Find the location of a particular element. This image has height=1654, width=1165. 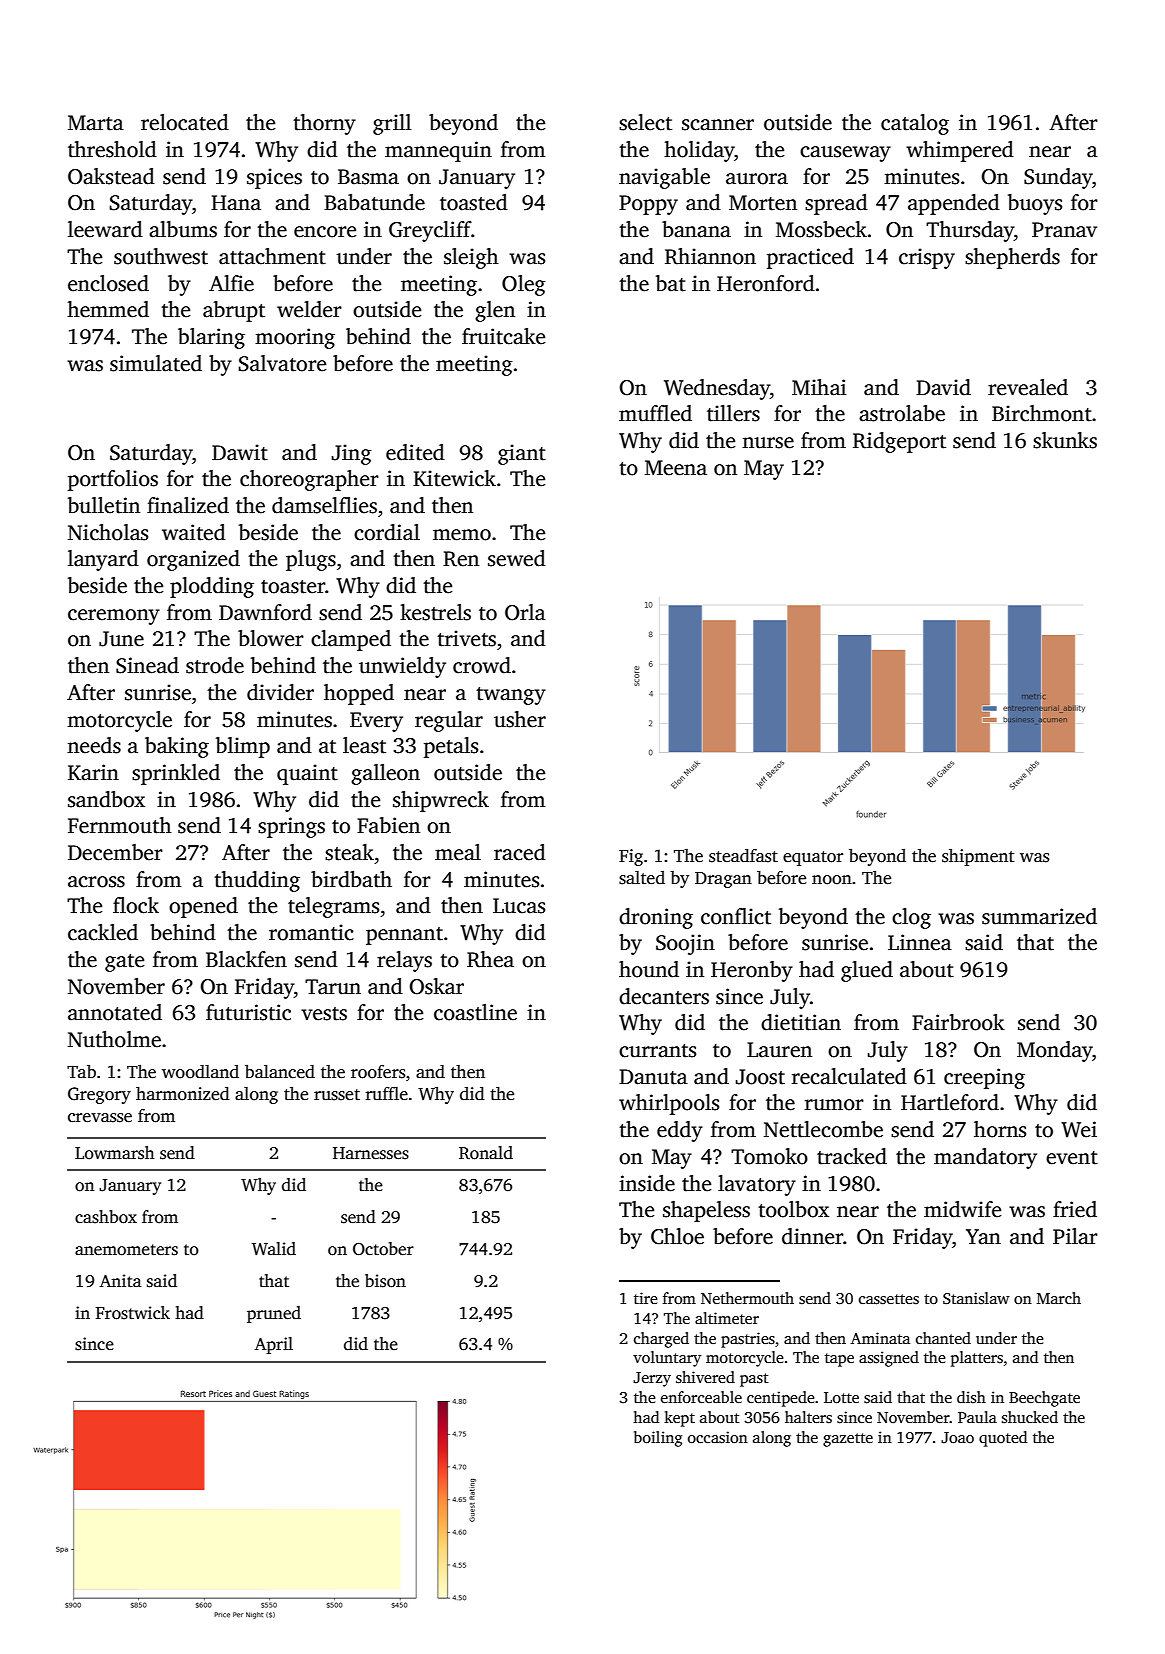

catalog is located at coordinates (915, 124).
